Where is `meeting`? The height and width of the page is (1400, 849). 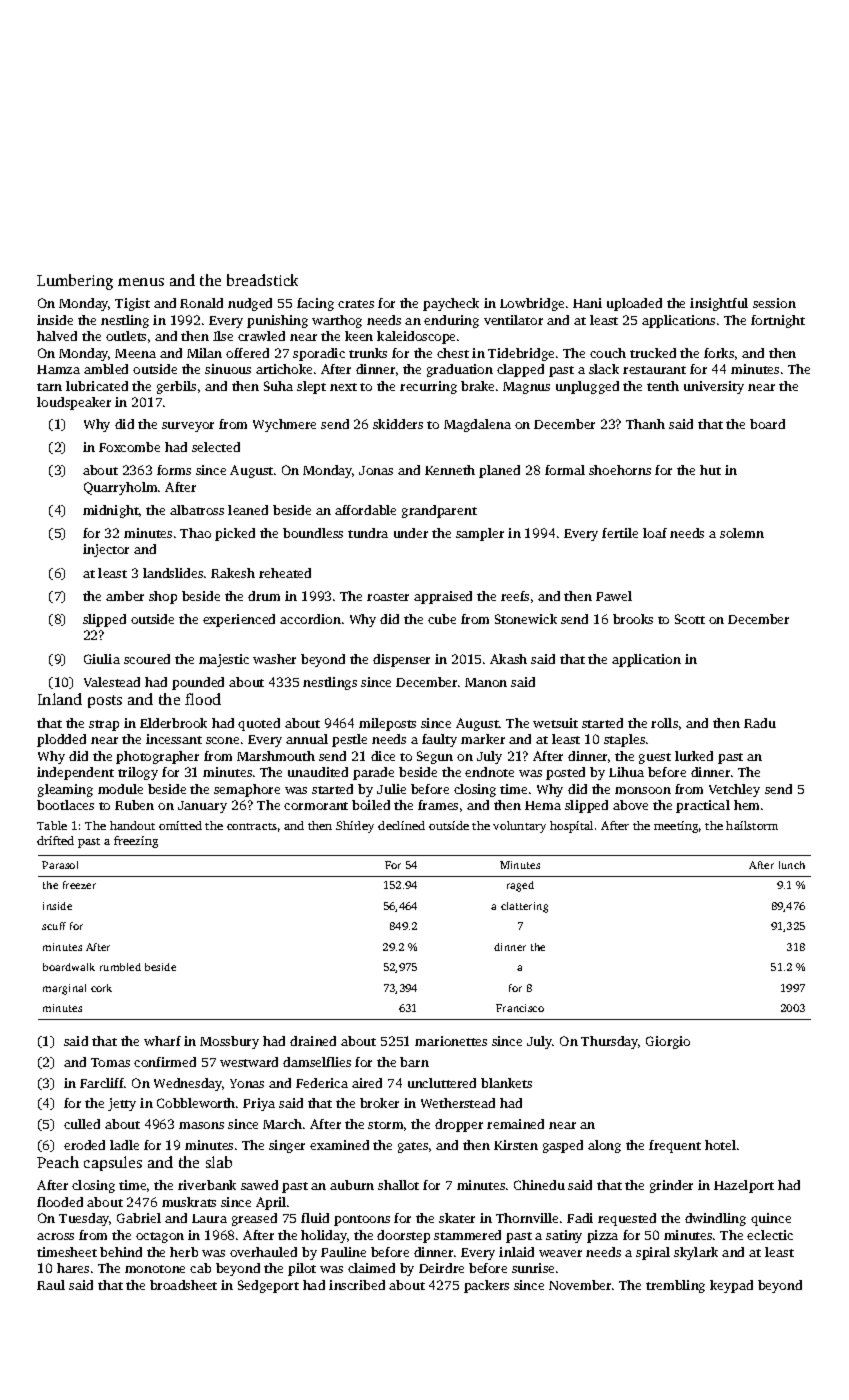 meeting is located at coordinates (676, 827).
